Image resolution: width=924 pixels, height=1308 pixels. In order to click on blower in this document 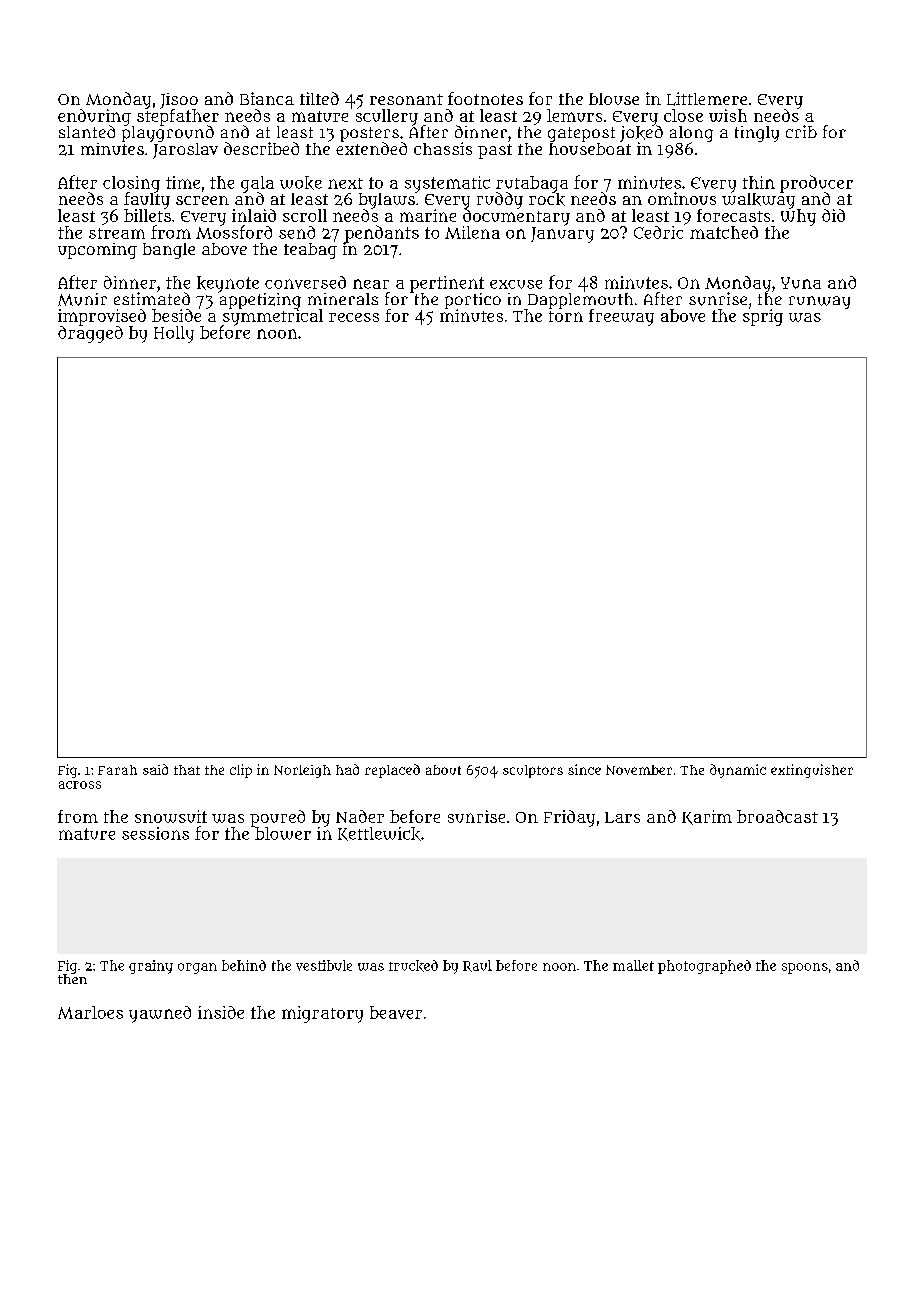, I will do `click(283, 833)`.
